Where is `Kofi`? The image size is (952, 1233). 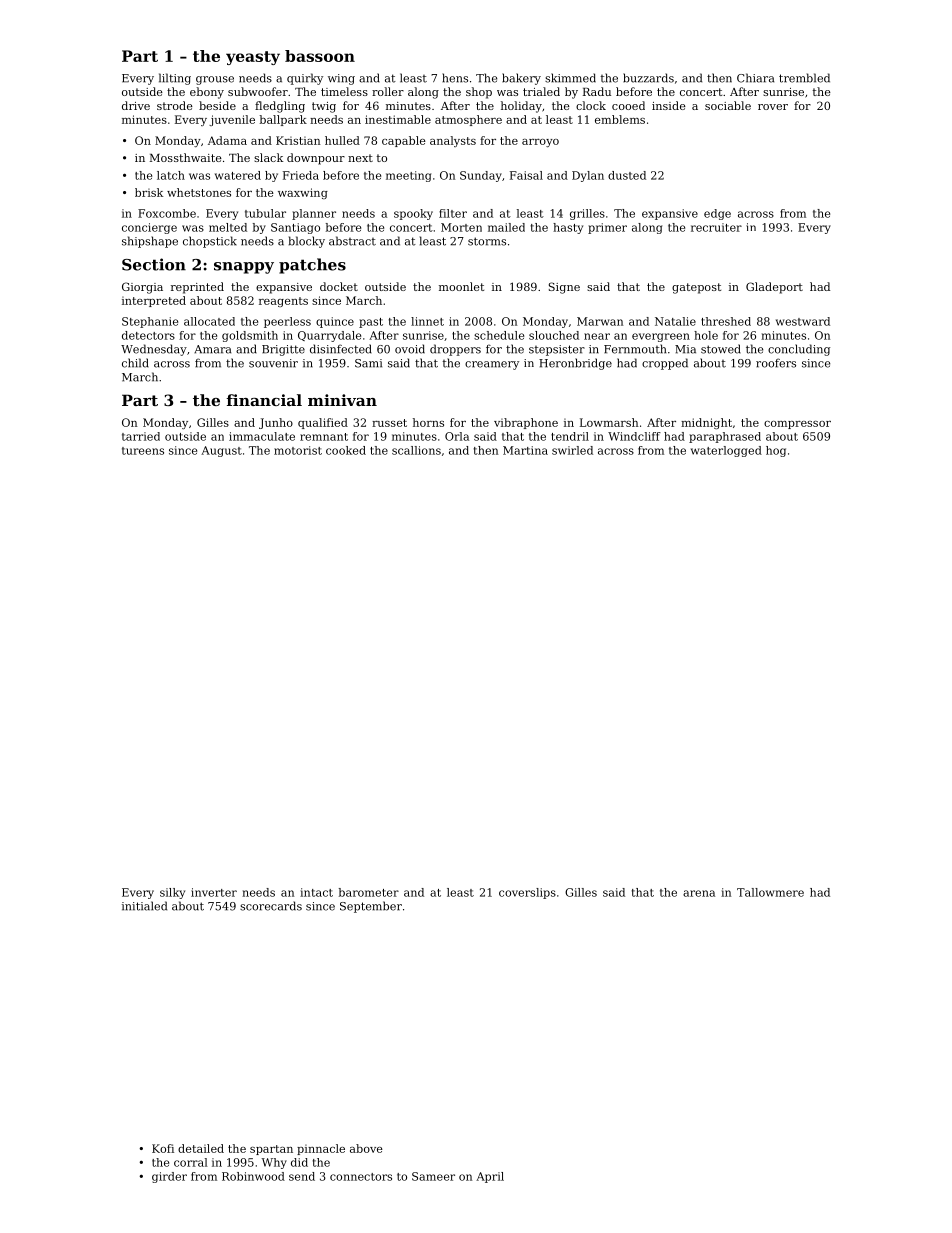
Kofi is located at coordinates (163, 1148).
